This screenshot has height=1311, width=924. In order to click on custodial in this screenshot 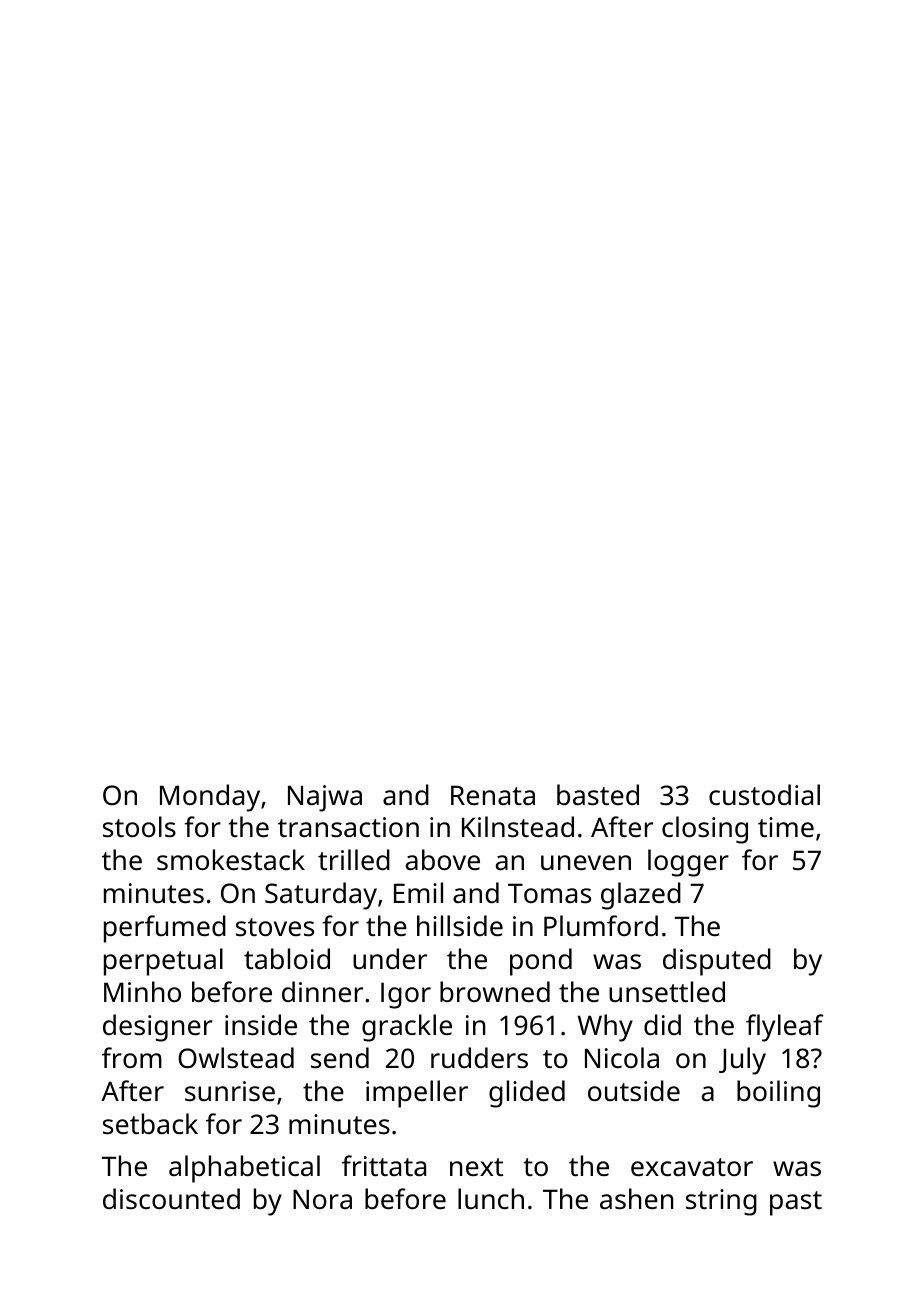, I will do `click(764, 795)`.
